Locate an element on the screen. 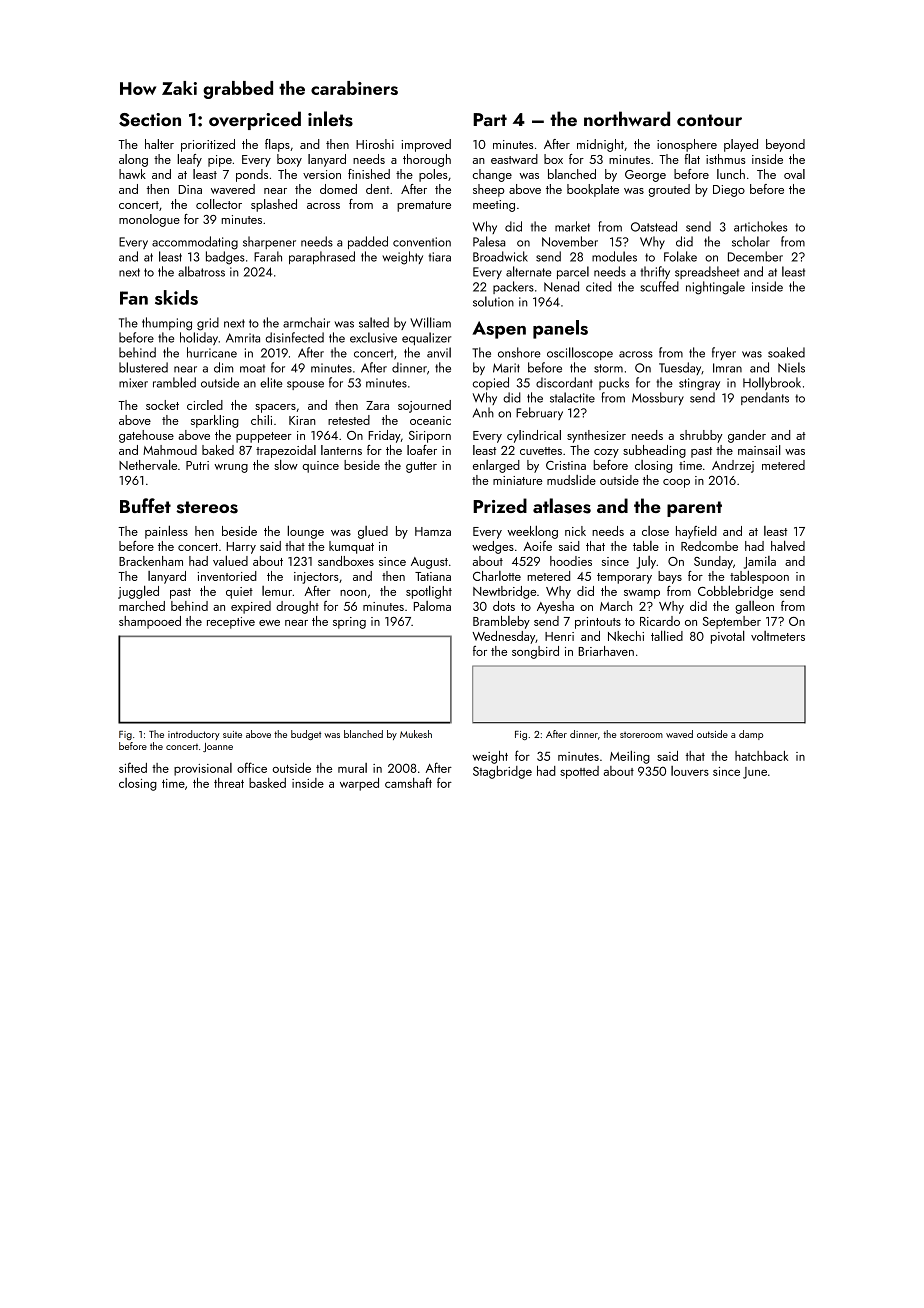 The image size is (924, 1308). gutter is located at coordinates (421, 467).
